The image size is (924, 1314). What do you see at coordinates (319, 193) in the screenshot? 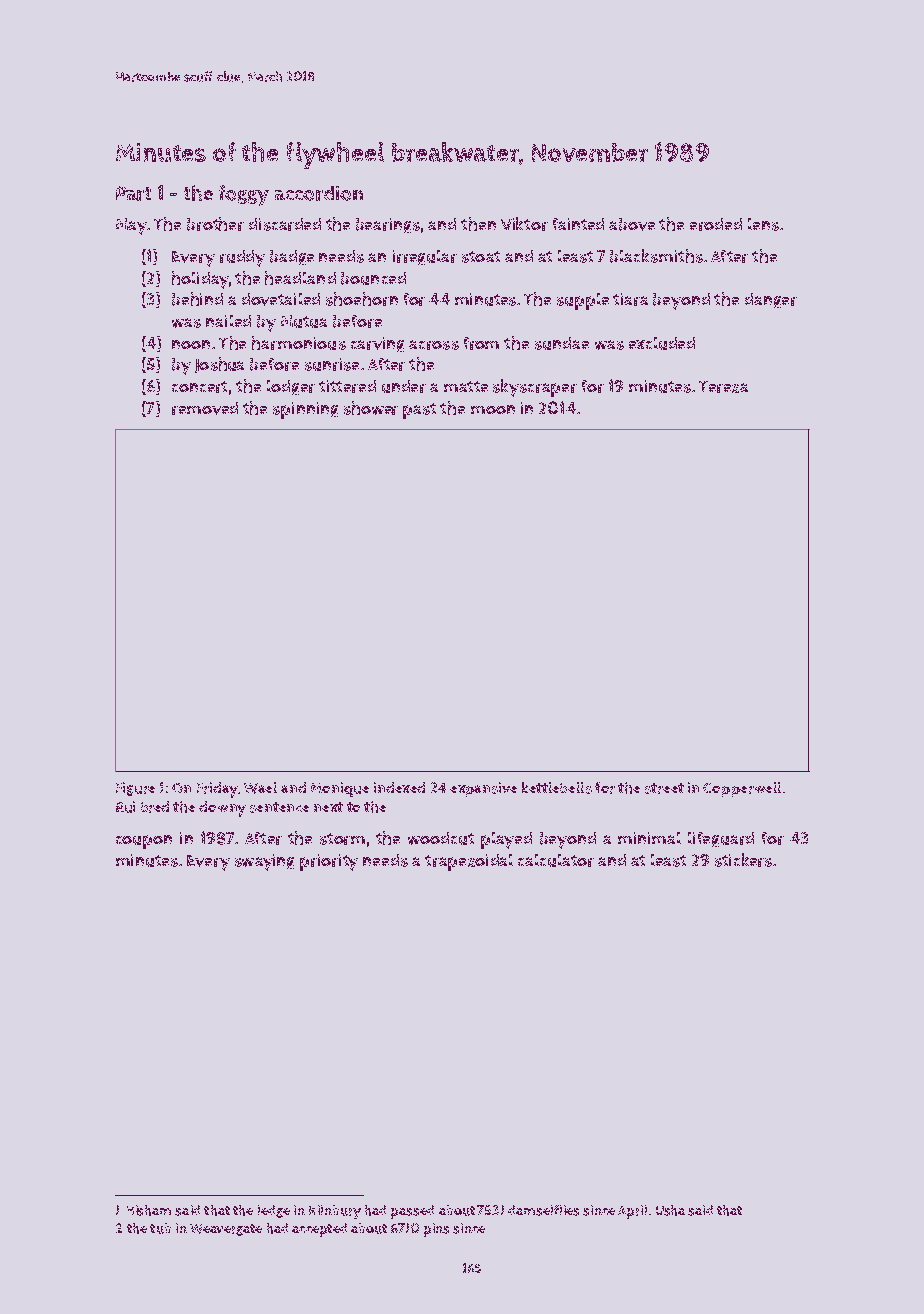
I see `accordion` at bounding box center [319, 193].
